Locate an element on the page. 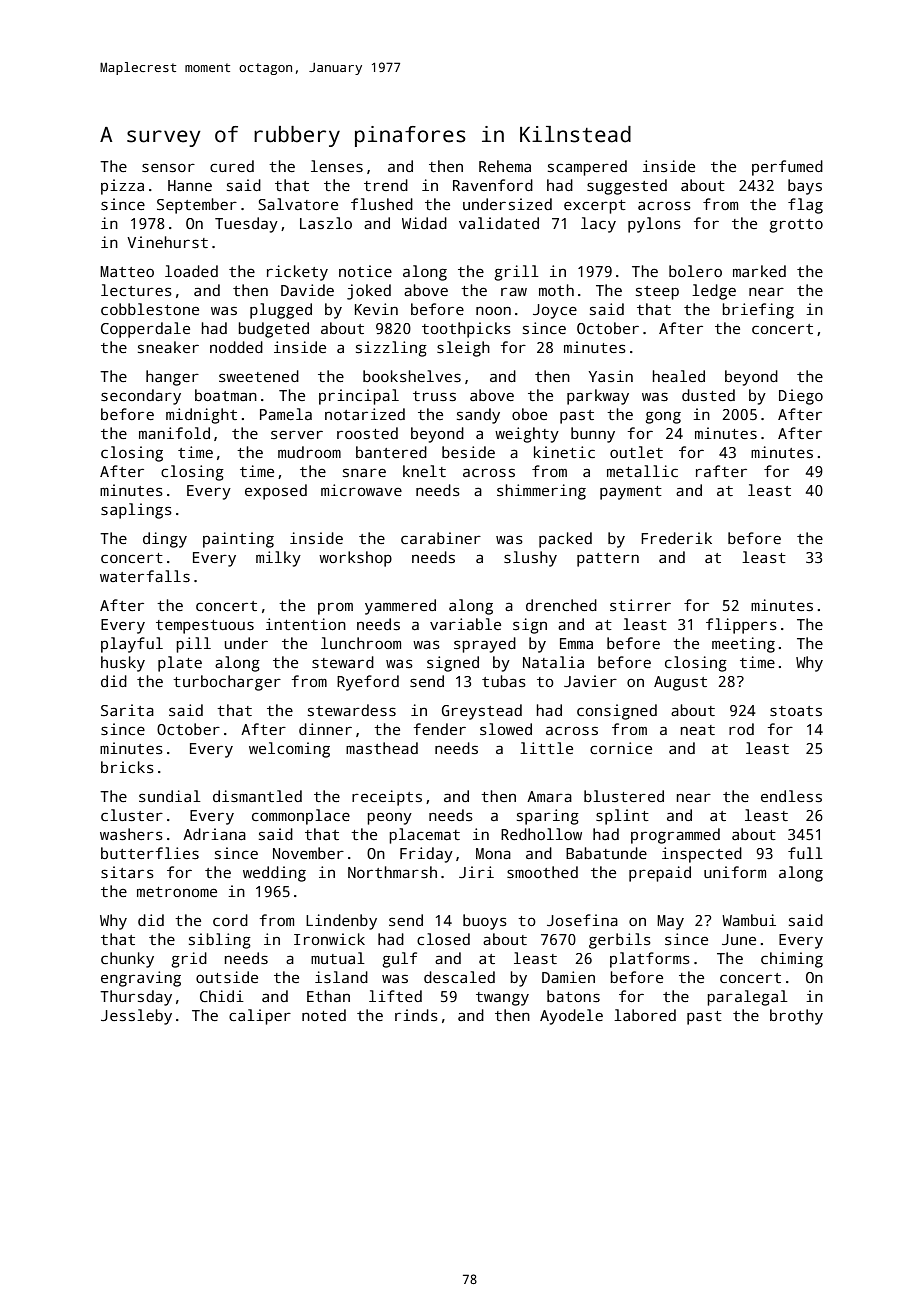 The width and height of the image is (924, 1308). brothy is located at coordinates (796, 1017).
